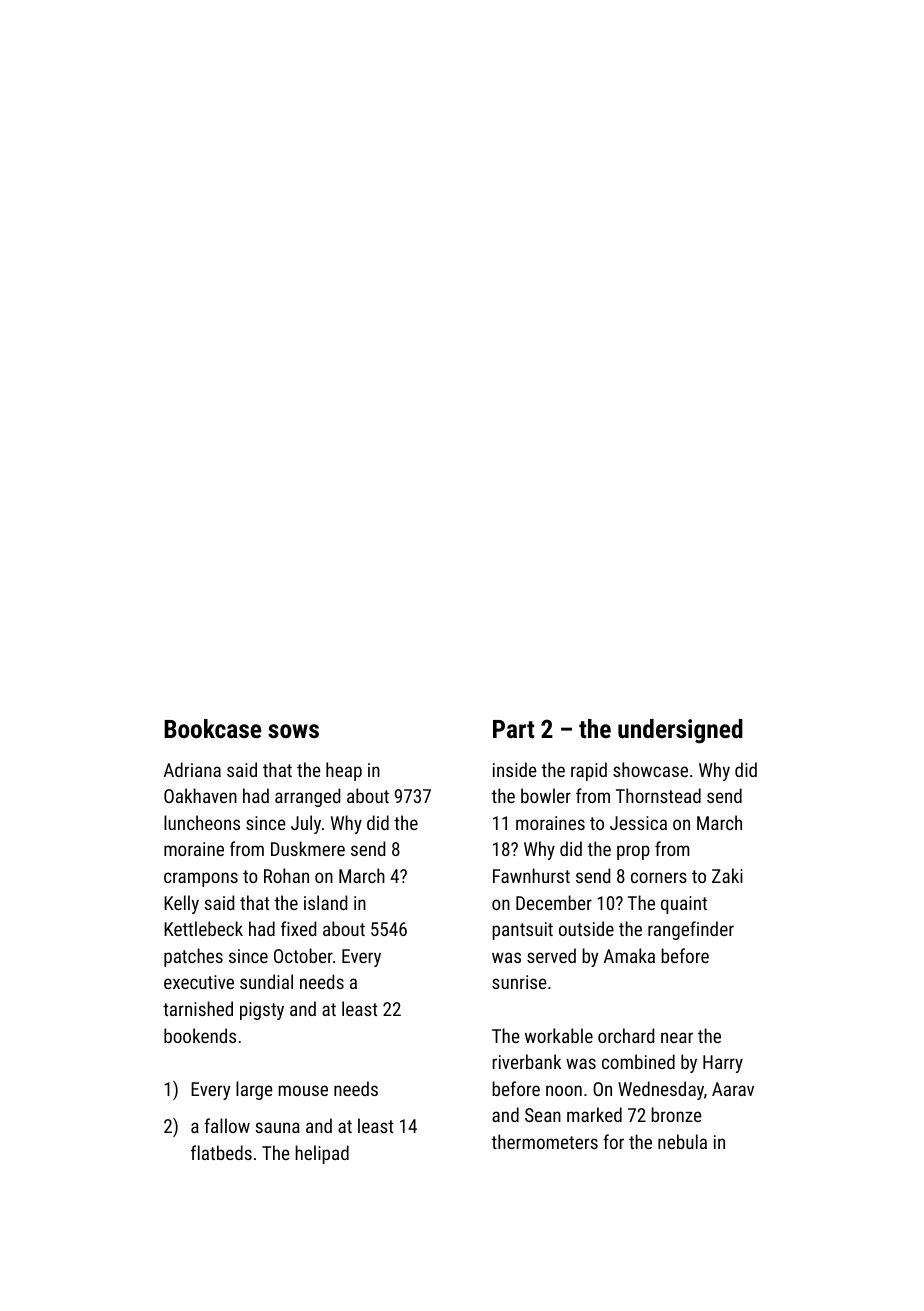  Describe the element at coordinates (661, 1090) in the screenshot. I see `Wednesday` at that location.
